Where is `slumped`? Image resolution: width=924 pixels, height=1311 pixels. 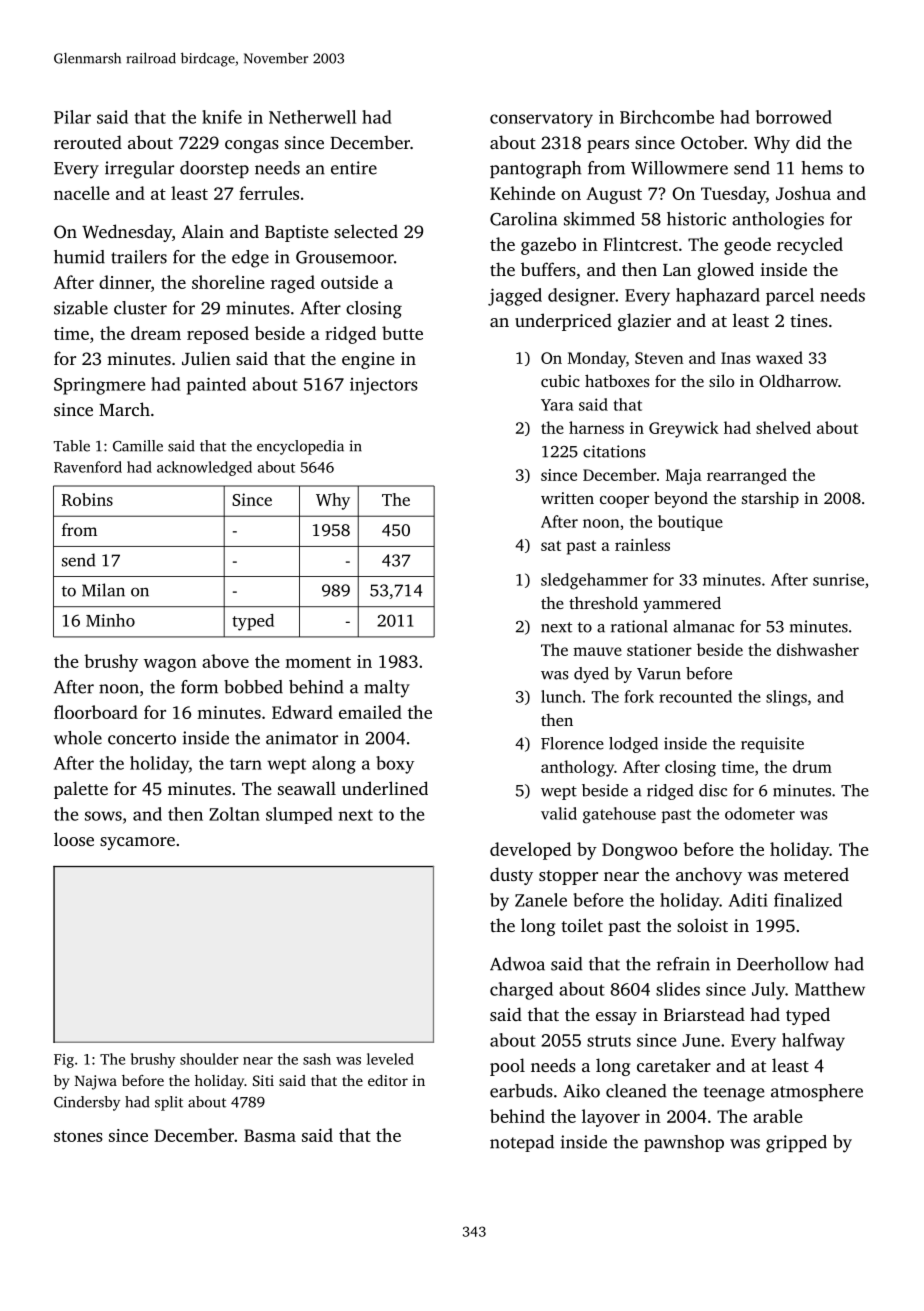 slumped is located at coordinates (299, 815).
